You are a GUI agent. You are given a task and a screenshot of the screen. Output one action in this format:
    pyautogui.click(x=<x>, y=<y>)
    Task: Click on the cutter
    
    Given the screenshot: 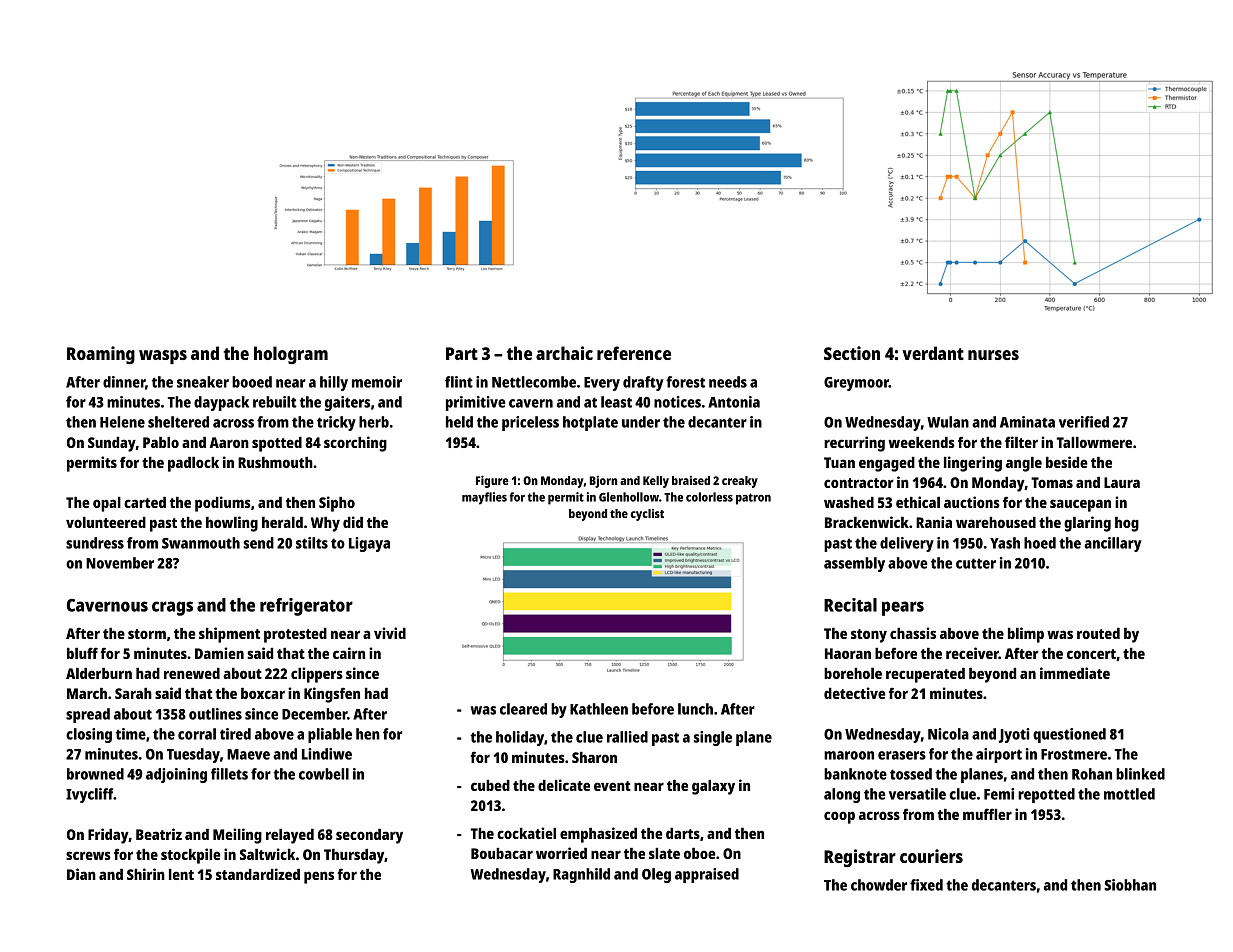 What is the action you would take?
    pyautogui.click(x=976, y=563)
